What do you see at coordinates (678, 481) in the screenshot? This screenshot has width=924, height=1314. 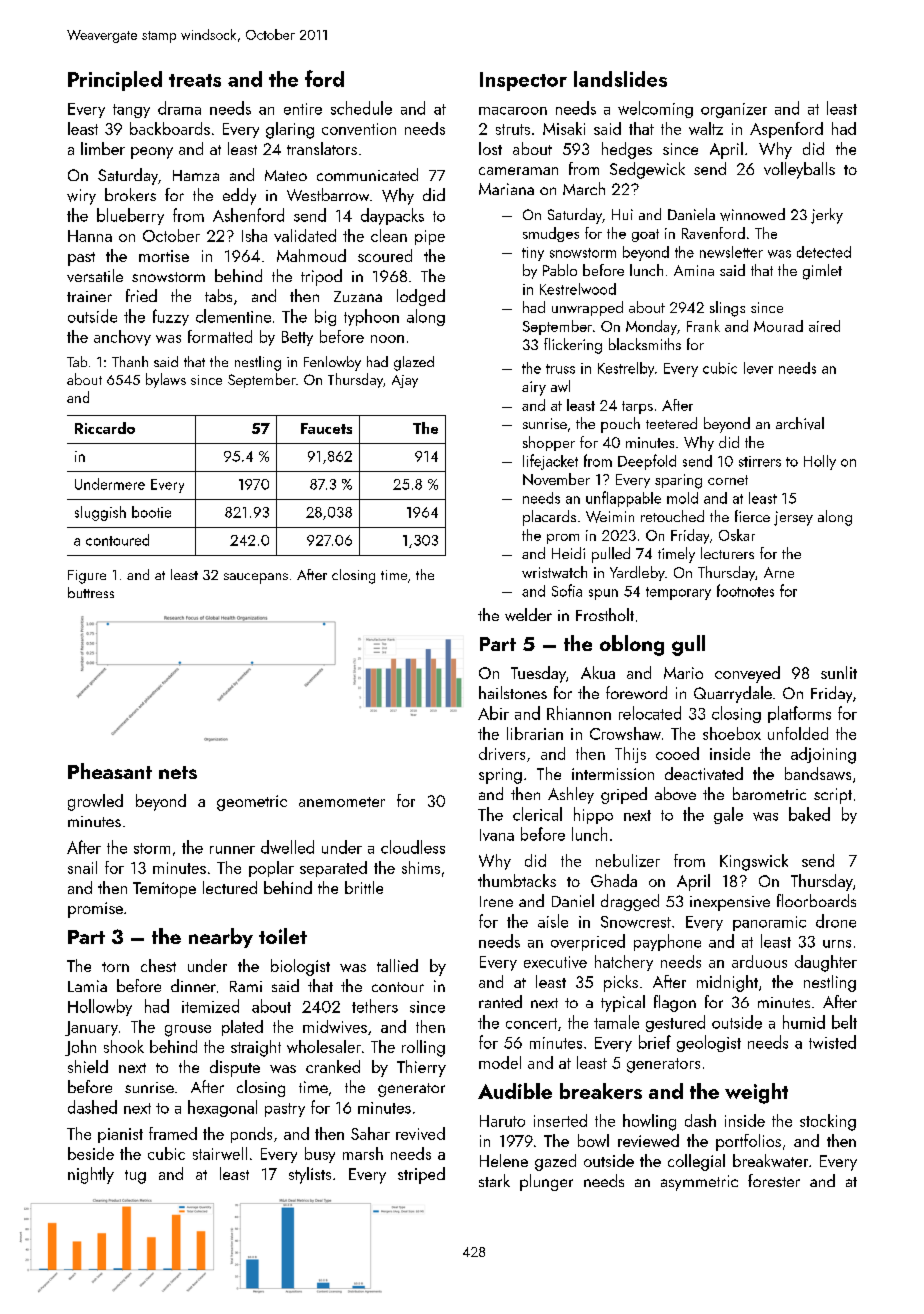 I see `sparing` at bounding box center [678, 481].
